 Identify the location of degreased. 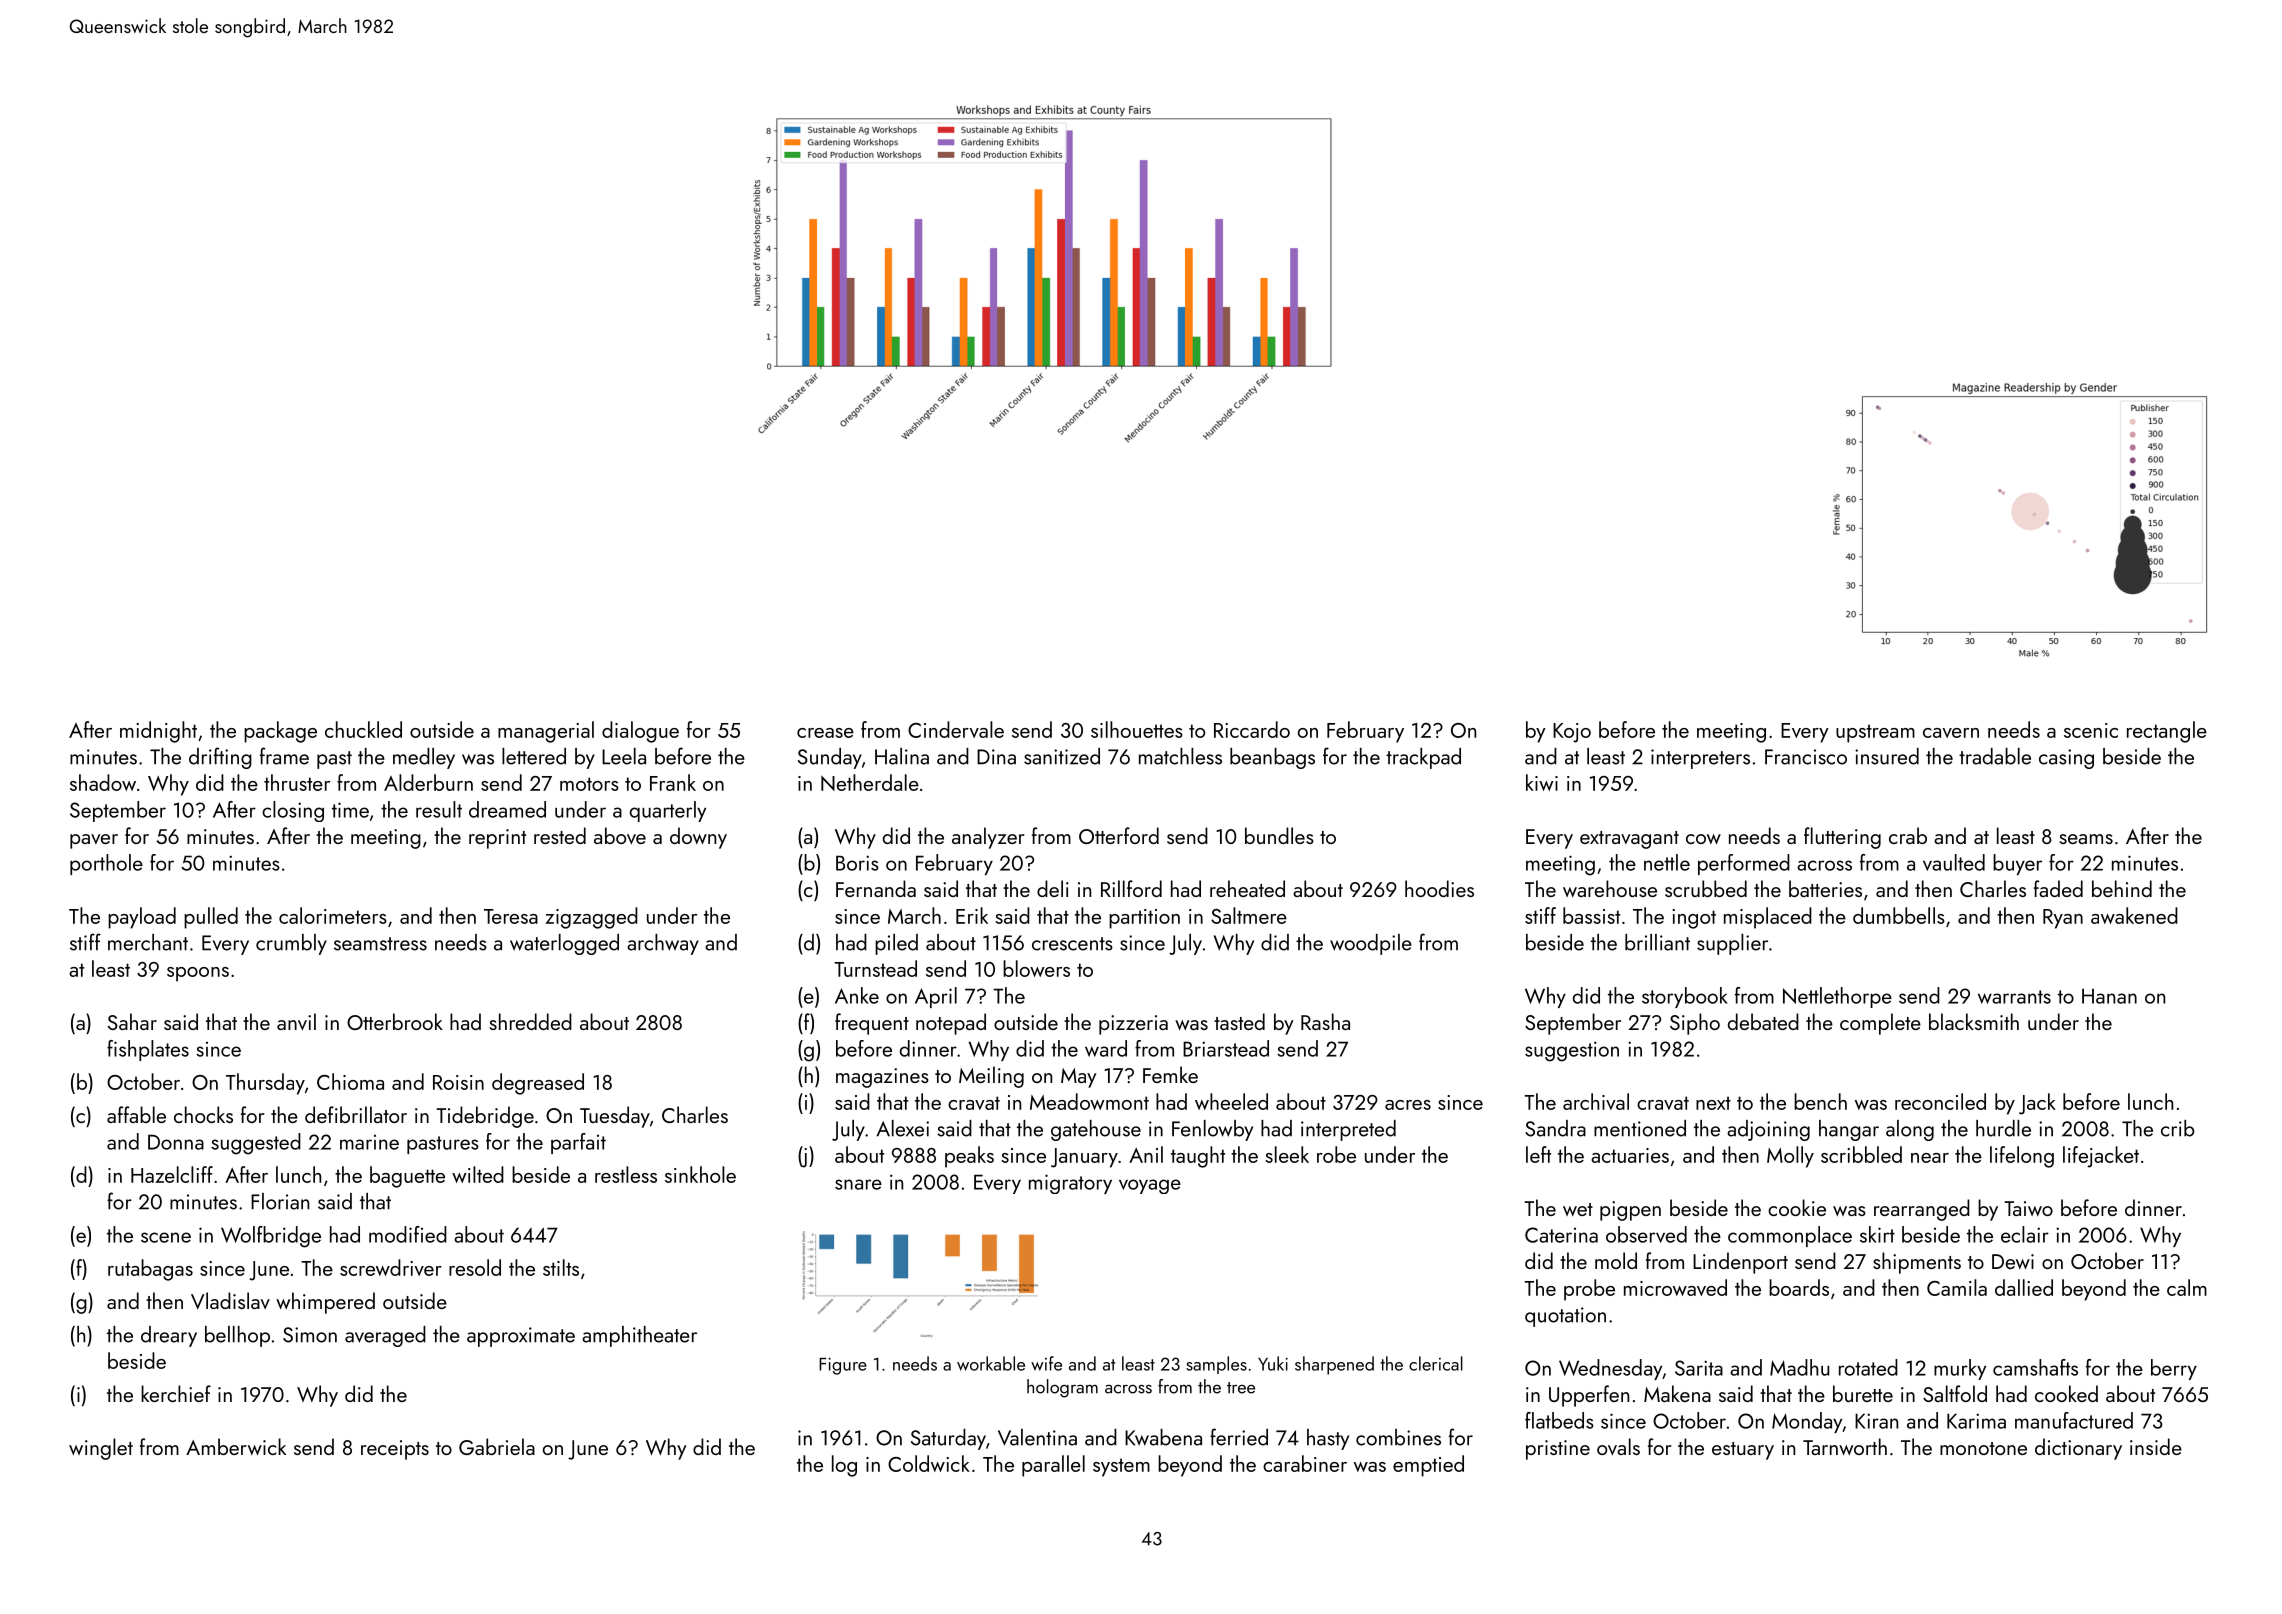
(538, 1084).
